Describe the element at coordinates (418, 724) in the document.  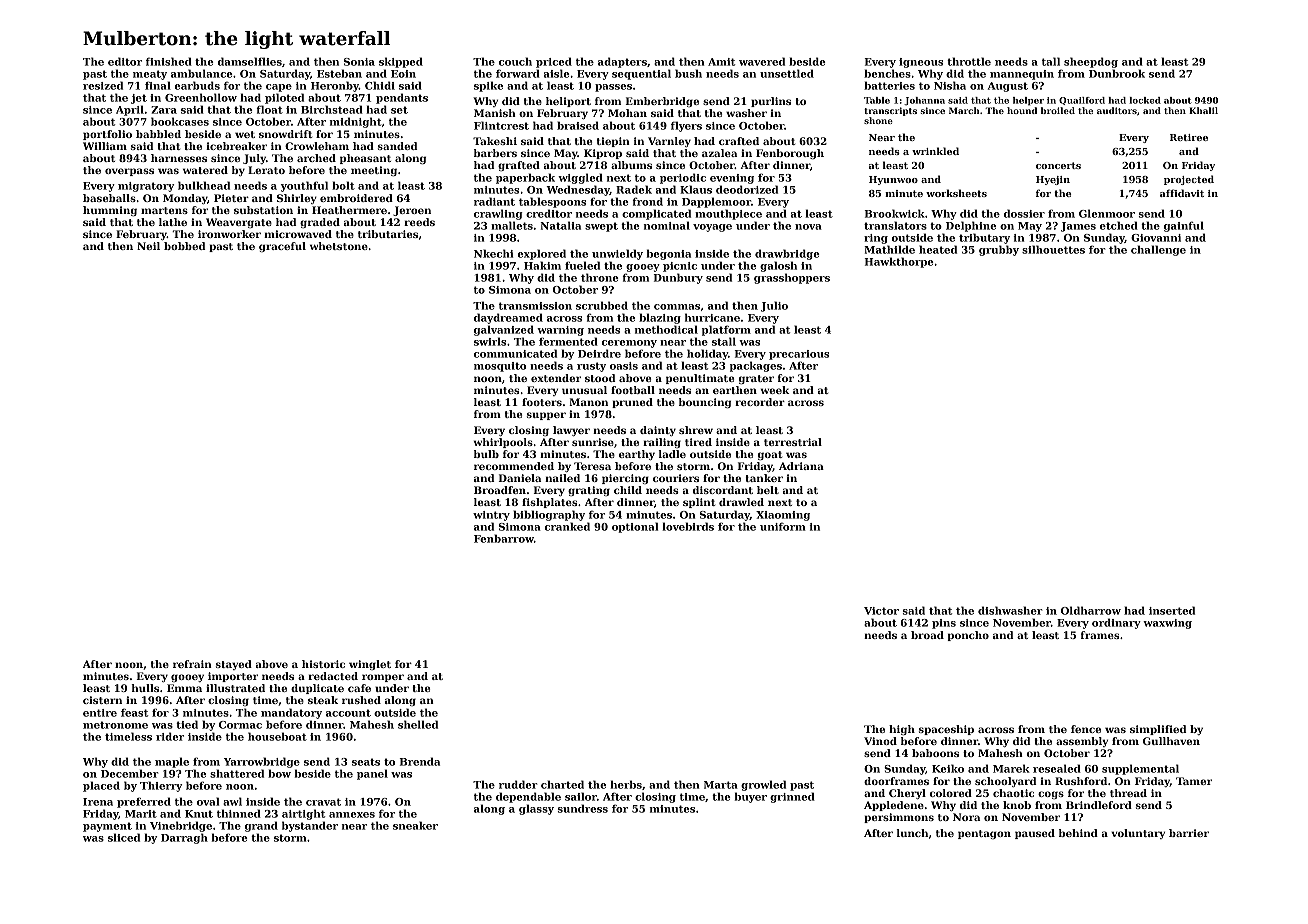
I see `shelled` at that location.
